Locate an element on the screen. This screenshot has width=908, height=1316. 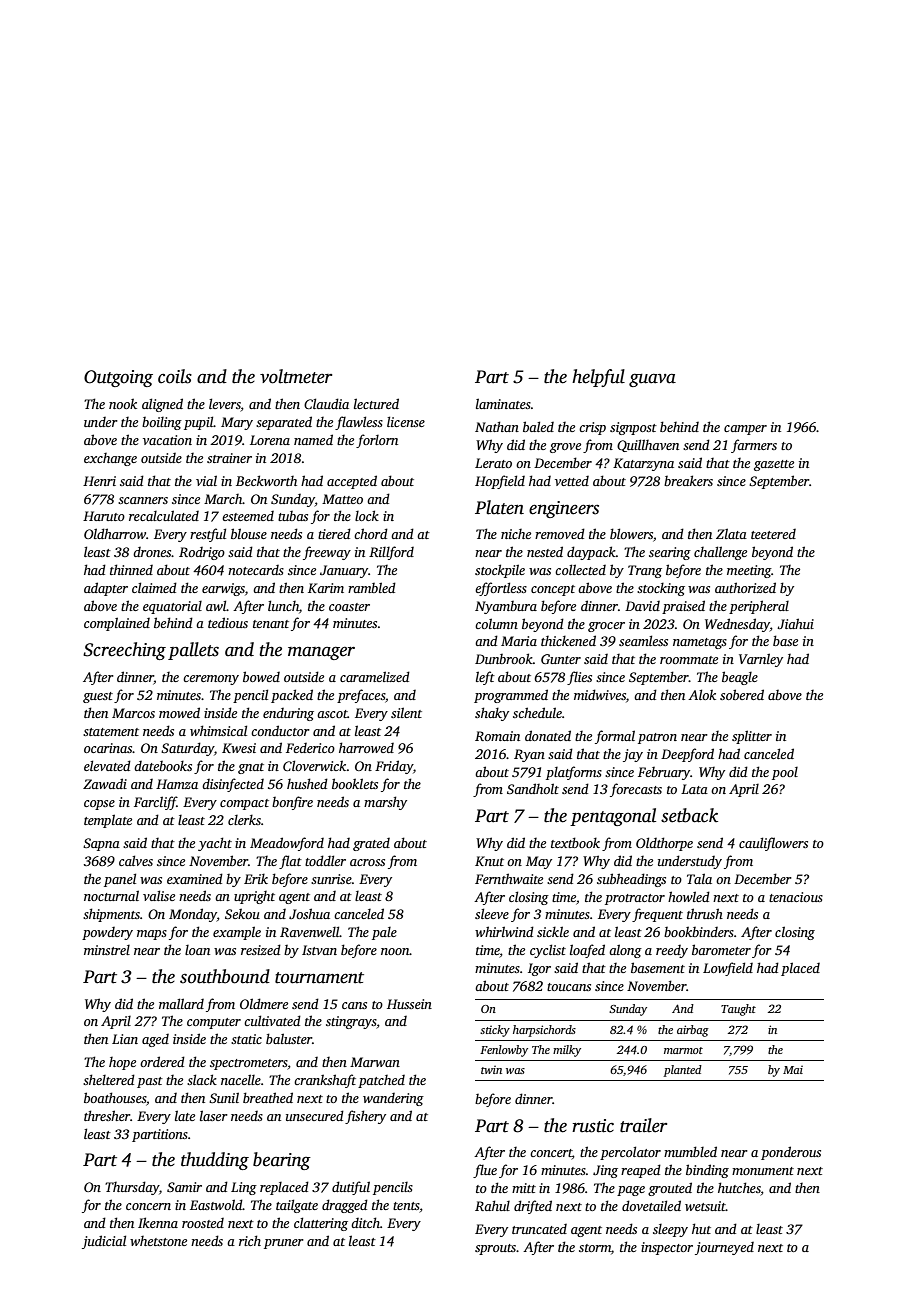
journeyed is located at coordinates (724, 1248).
